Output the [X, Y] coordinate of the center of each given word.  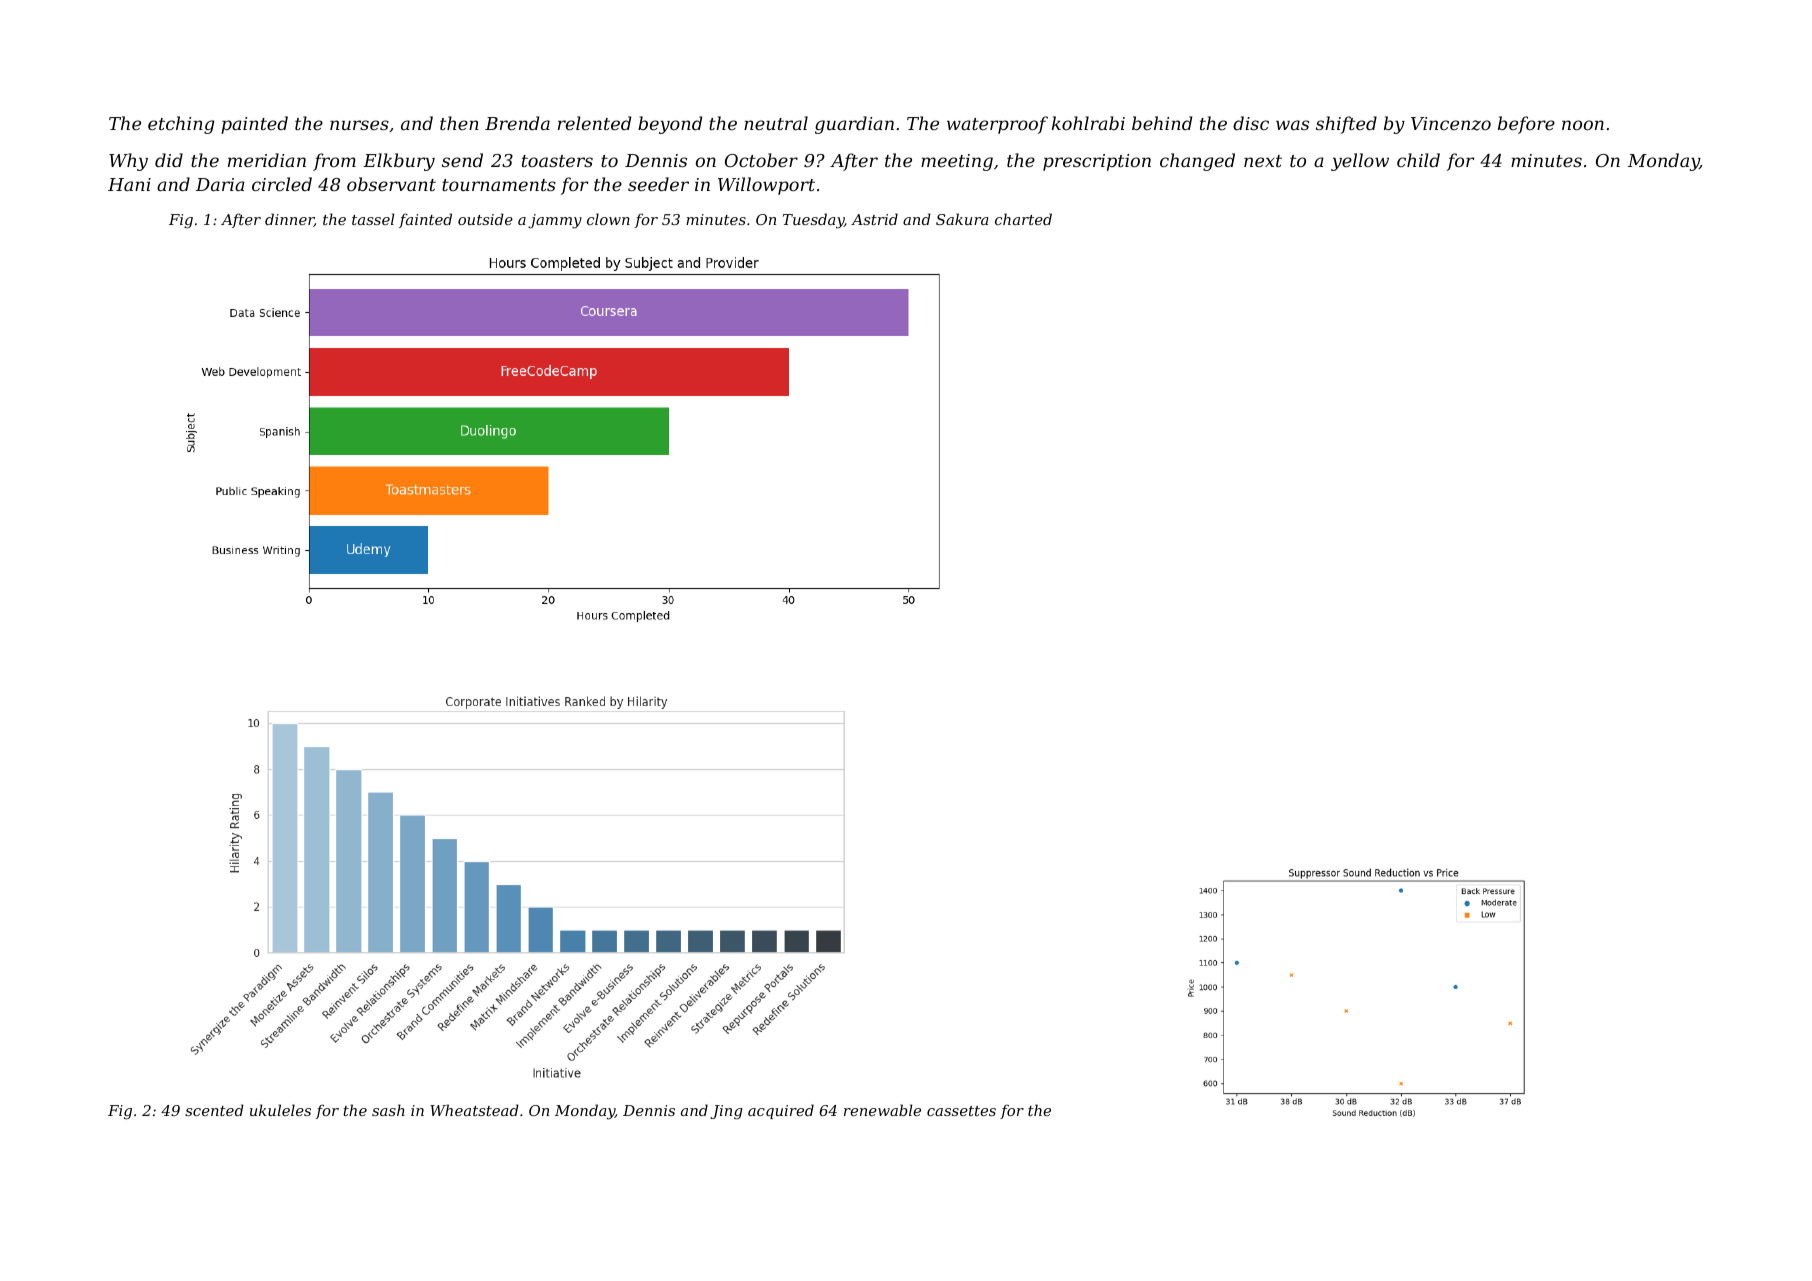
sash [388, 1110]
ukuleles [280, 1110]
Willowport [766, 186]
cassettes [961, 1111]
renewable [882, 1110]
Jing [726, 1112]
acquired [781, 1111]
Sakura [962, 219]
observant [391, 184]
